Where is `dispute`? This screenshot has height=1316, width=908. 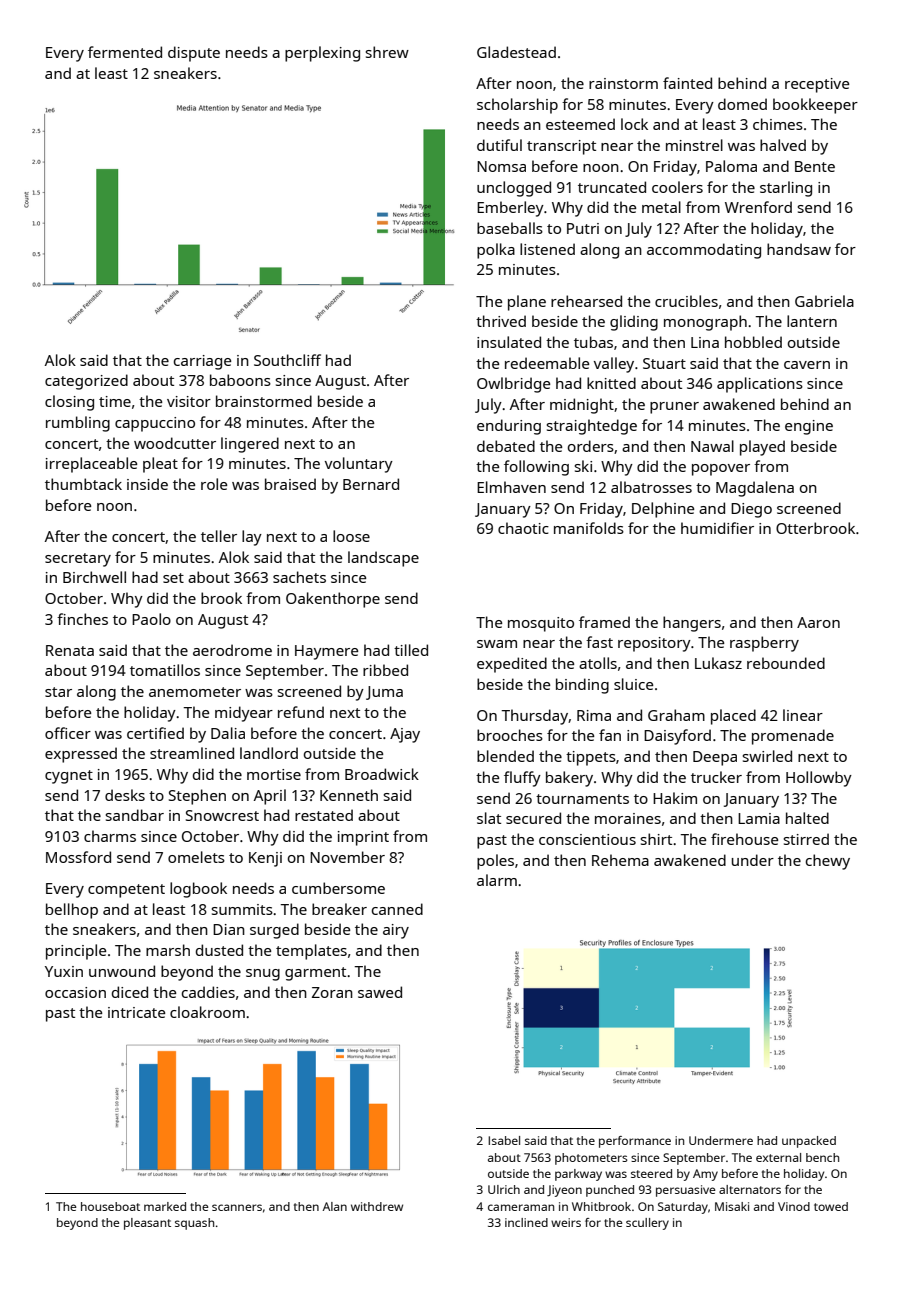
dispute is located at coordinates (194, 54).
